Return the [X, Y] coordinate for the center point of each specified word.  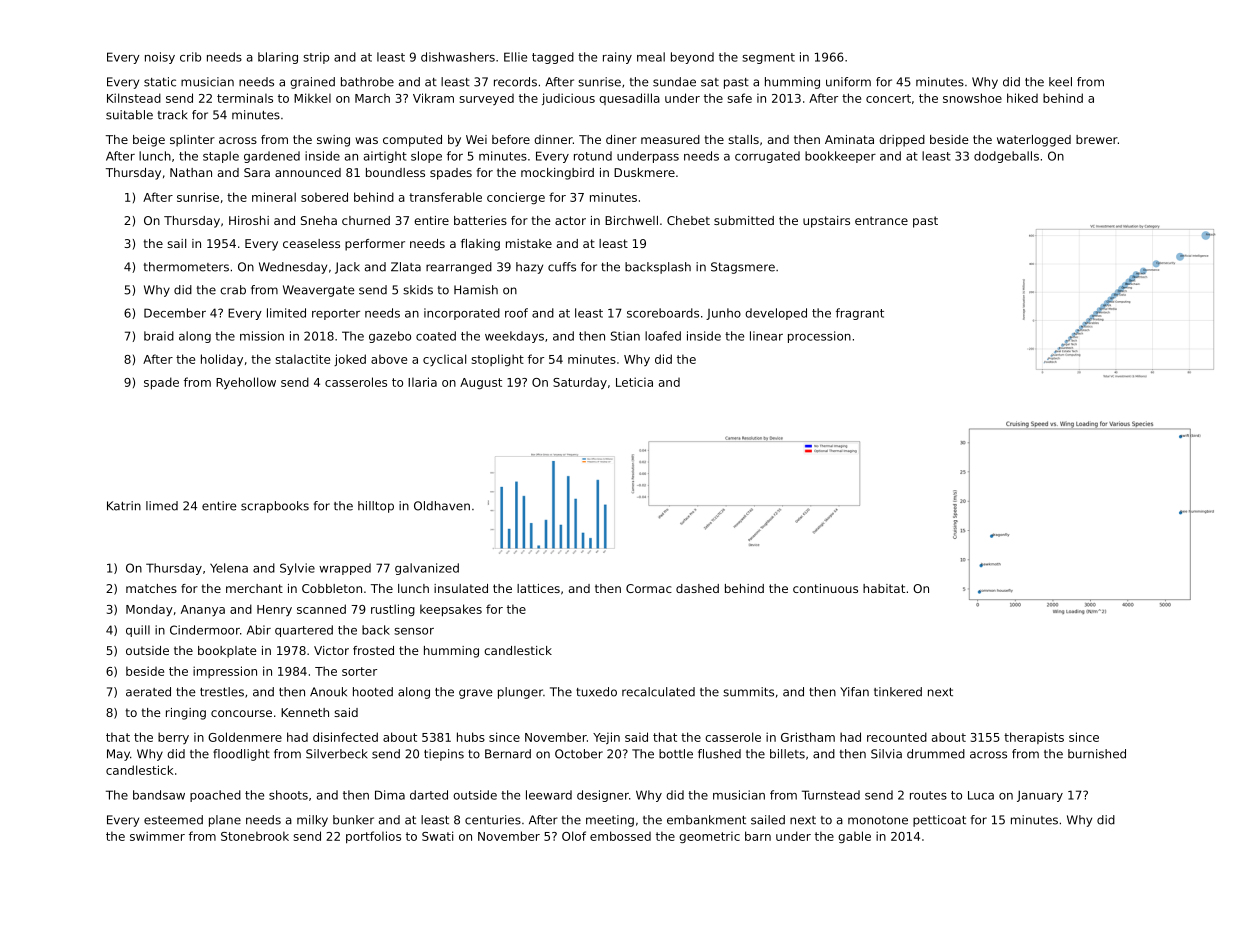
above [389, 359]
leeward [549, 795]
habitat [884, 588]
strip [316, 58]
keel [1060, 82]
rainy [617, 58]
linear [766, 336]
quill [138, 631]
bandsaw [159, 795]
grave [475, 694]
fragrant [860, 314]
